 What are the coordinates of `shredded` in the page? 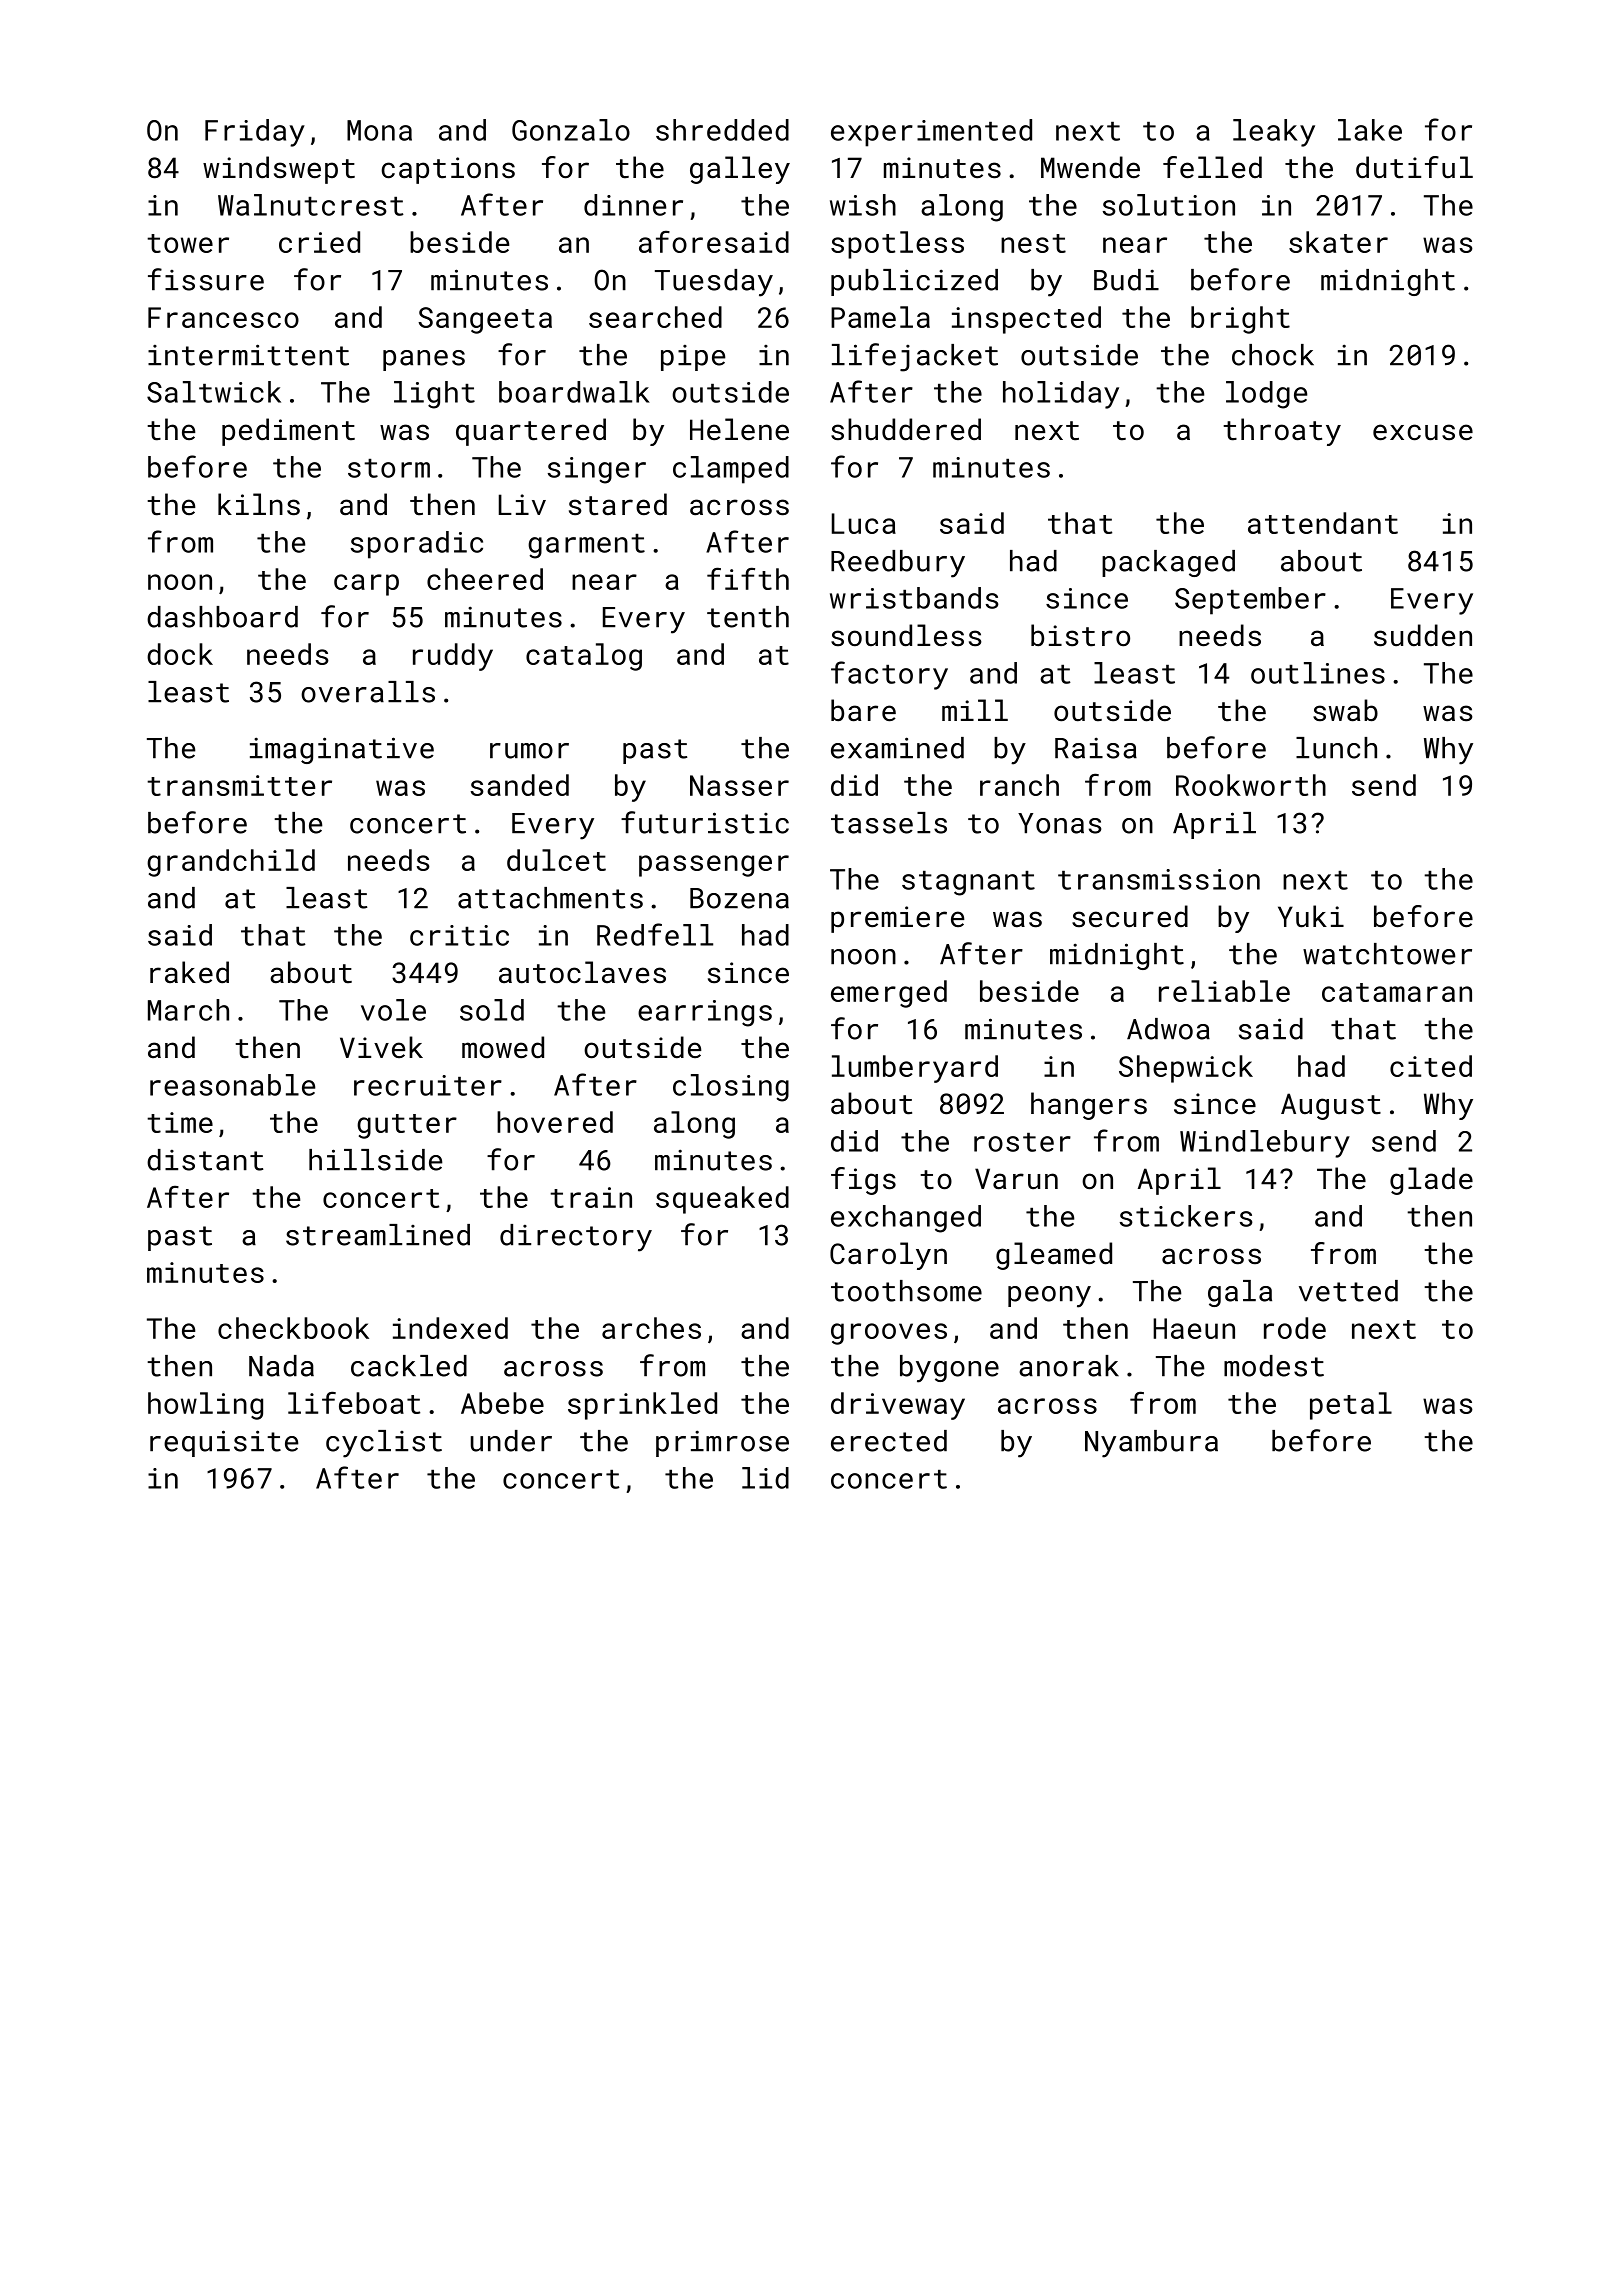 It's located at (722, 130).
